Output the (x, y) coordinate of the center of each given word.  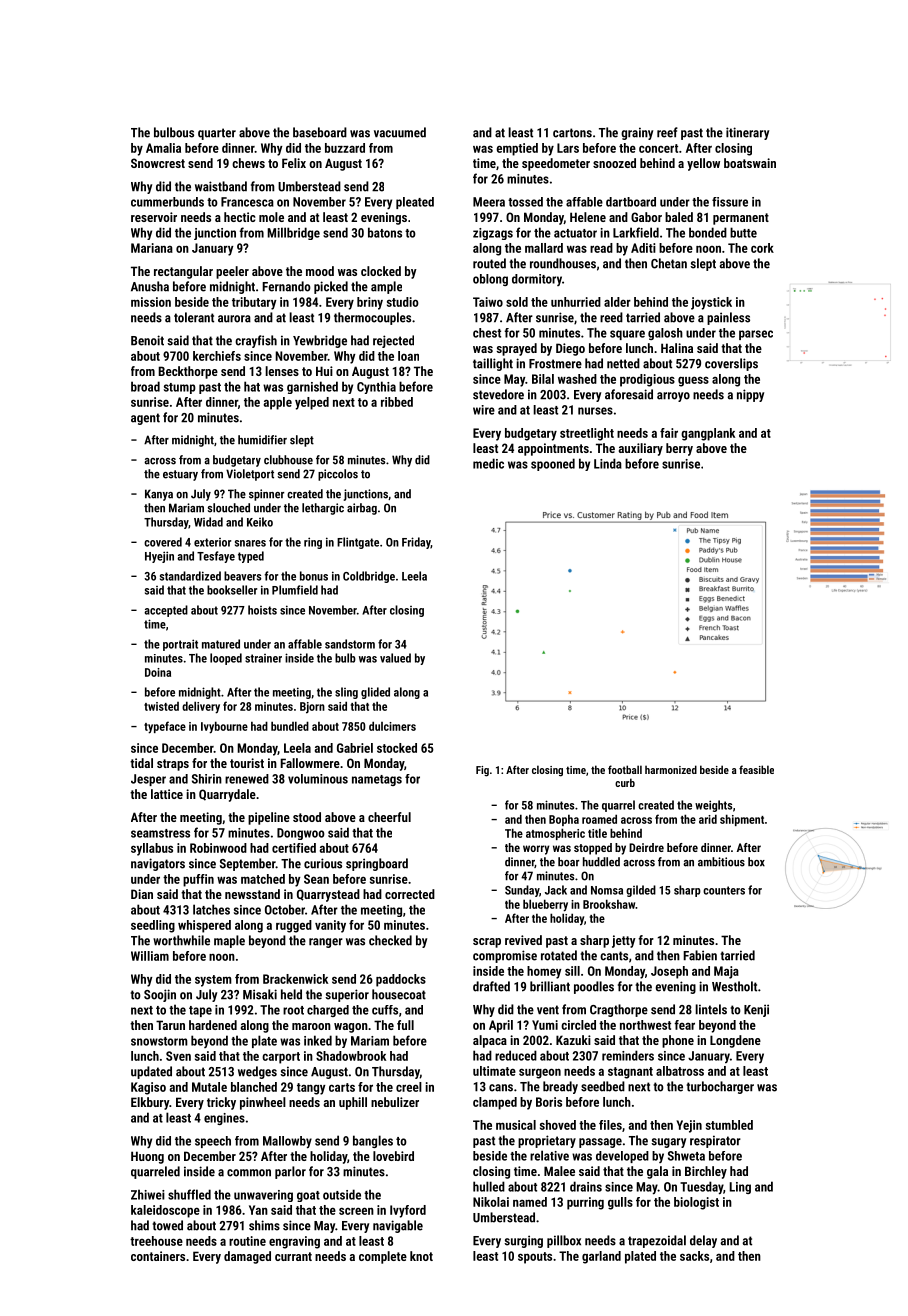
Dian (142, 894)
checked (390, 940)
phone (678, 1041)
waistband (221, 186)
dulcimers (392, 726)
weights (713, 806)
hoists (262, 610)
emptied (517, 149)
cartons (572, 133)
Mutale (209, 1087)
